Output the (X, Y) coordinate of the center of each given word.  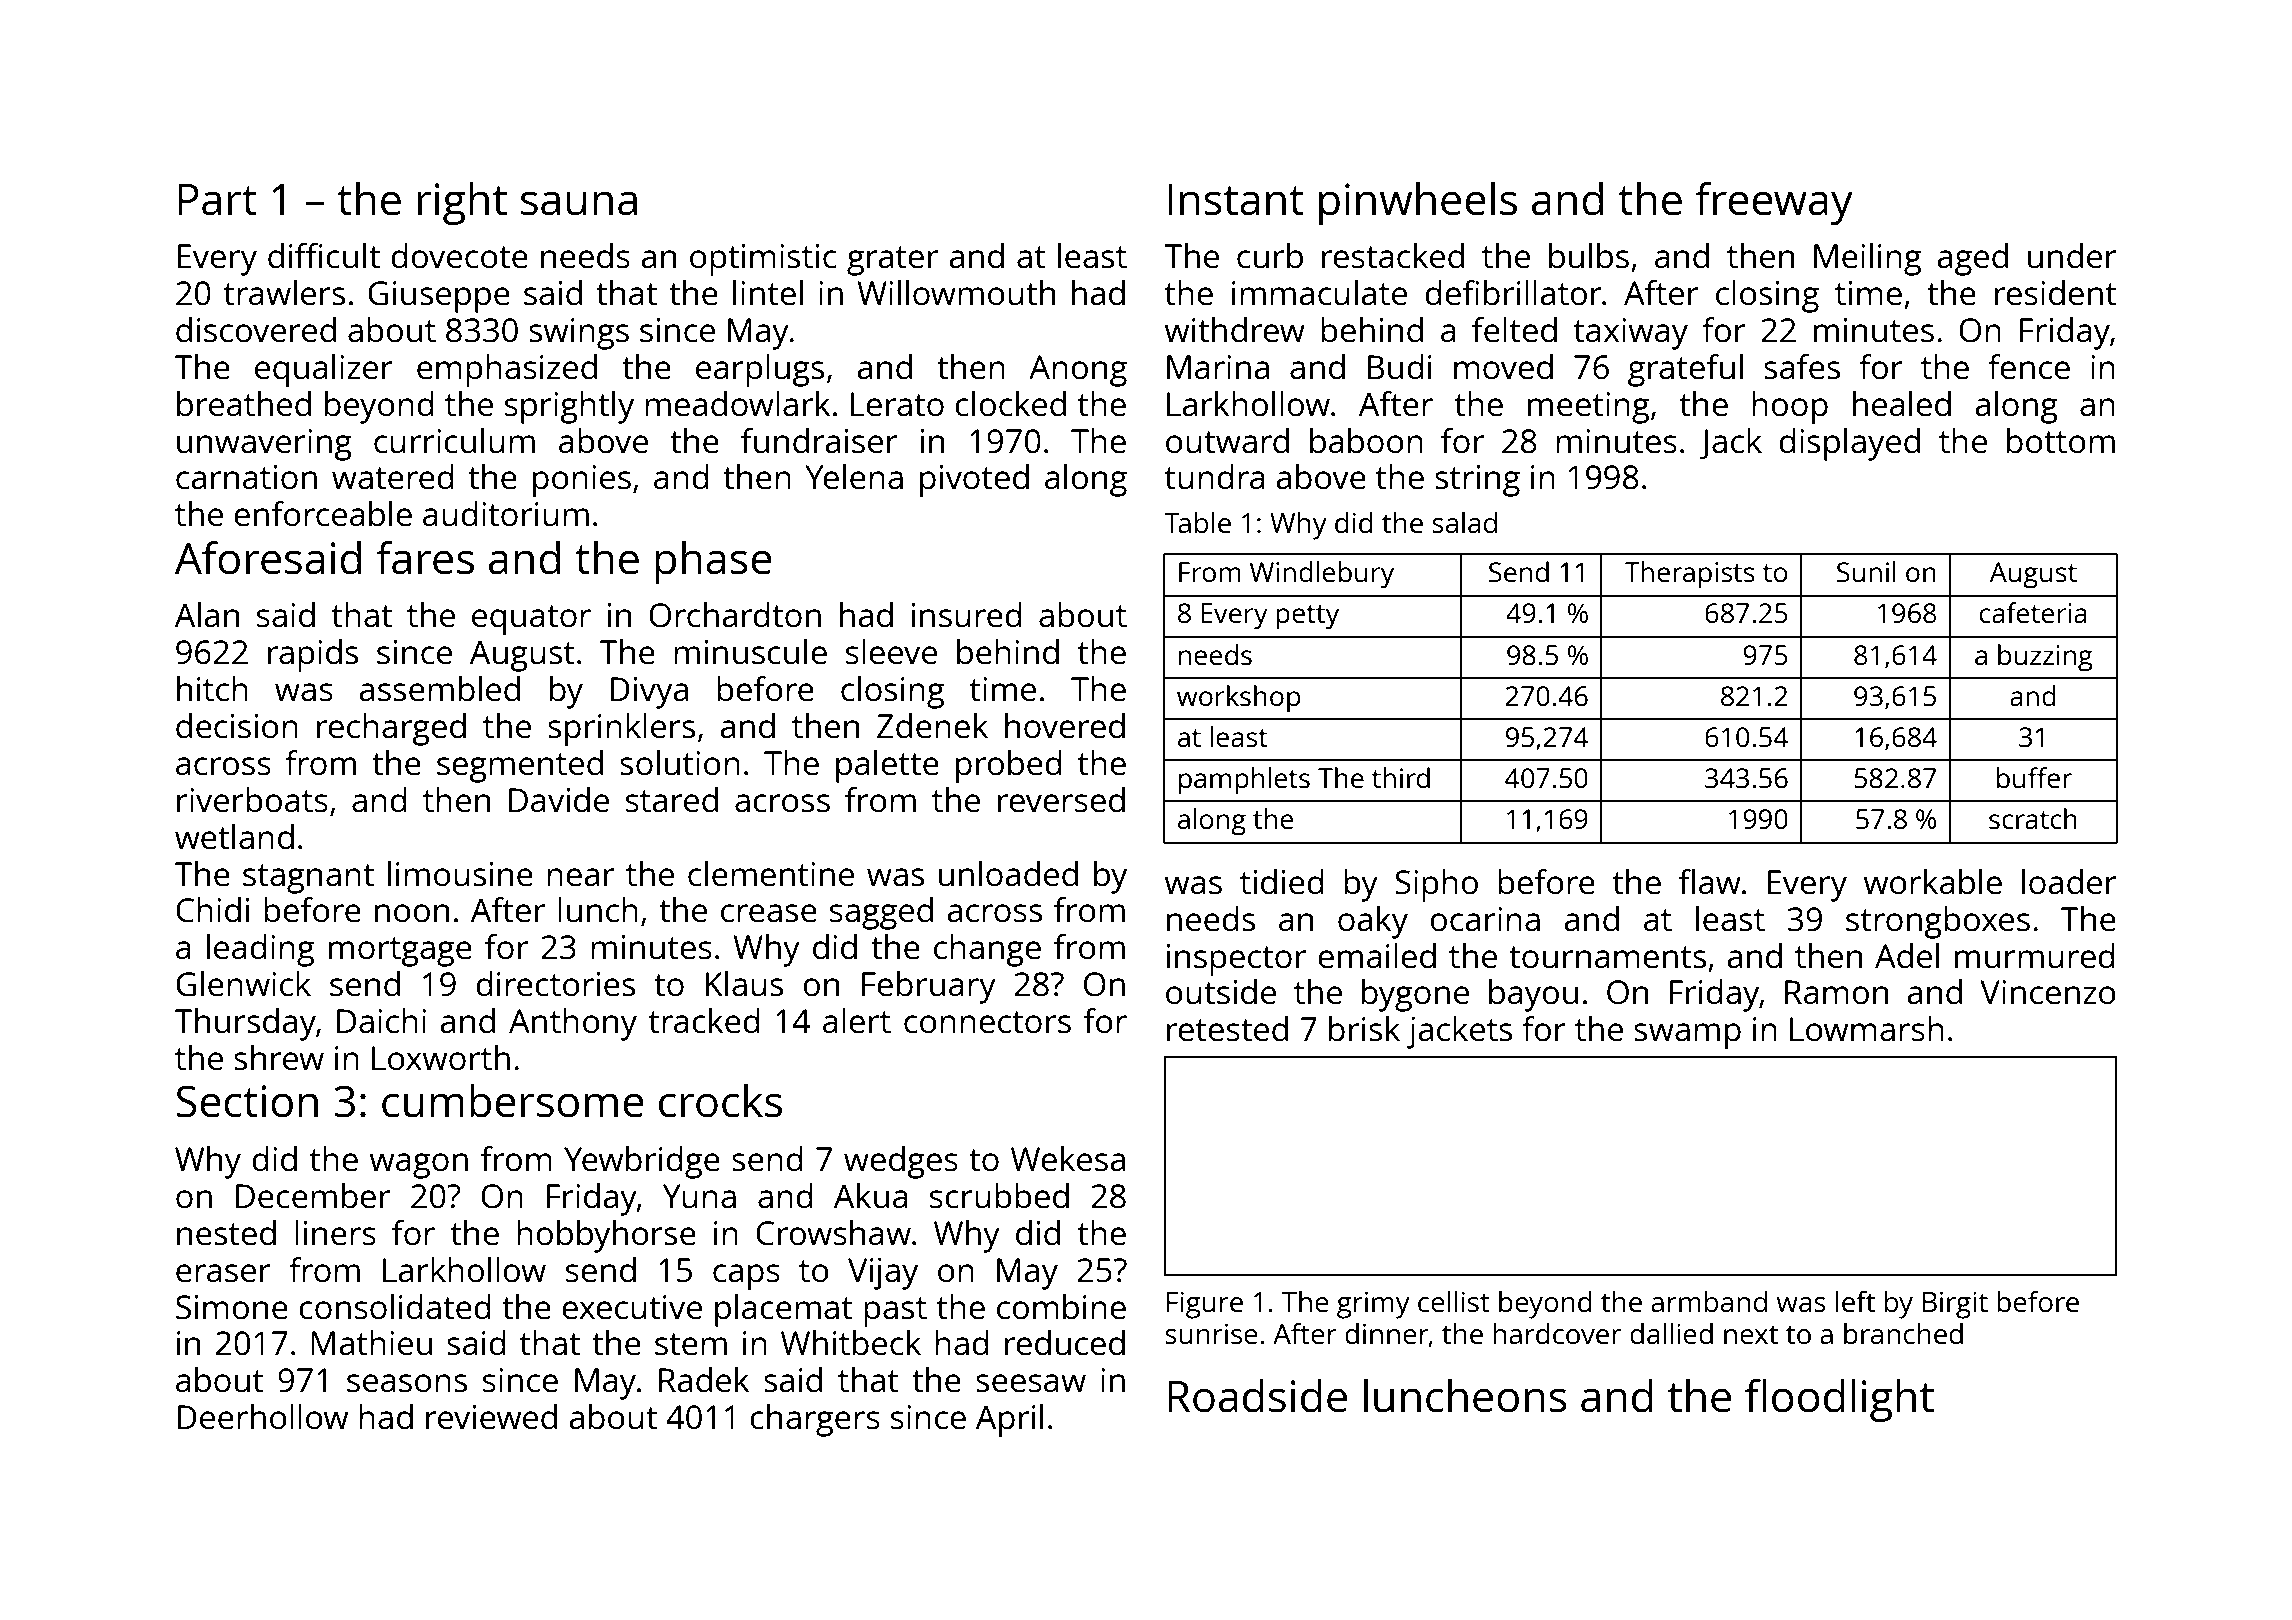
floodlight (1839, 1400)
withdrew (1235, 330)
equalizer (324, 370)
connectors (987, 1022)
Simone (232, 1307)
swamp (1687, 1036)
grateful (1685, 370)
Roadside (1257, 1396)
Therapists (1690, 575)
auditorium (506, 514)
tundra (1214, 477)
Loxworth (441, 1058)
